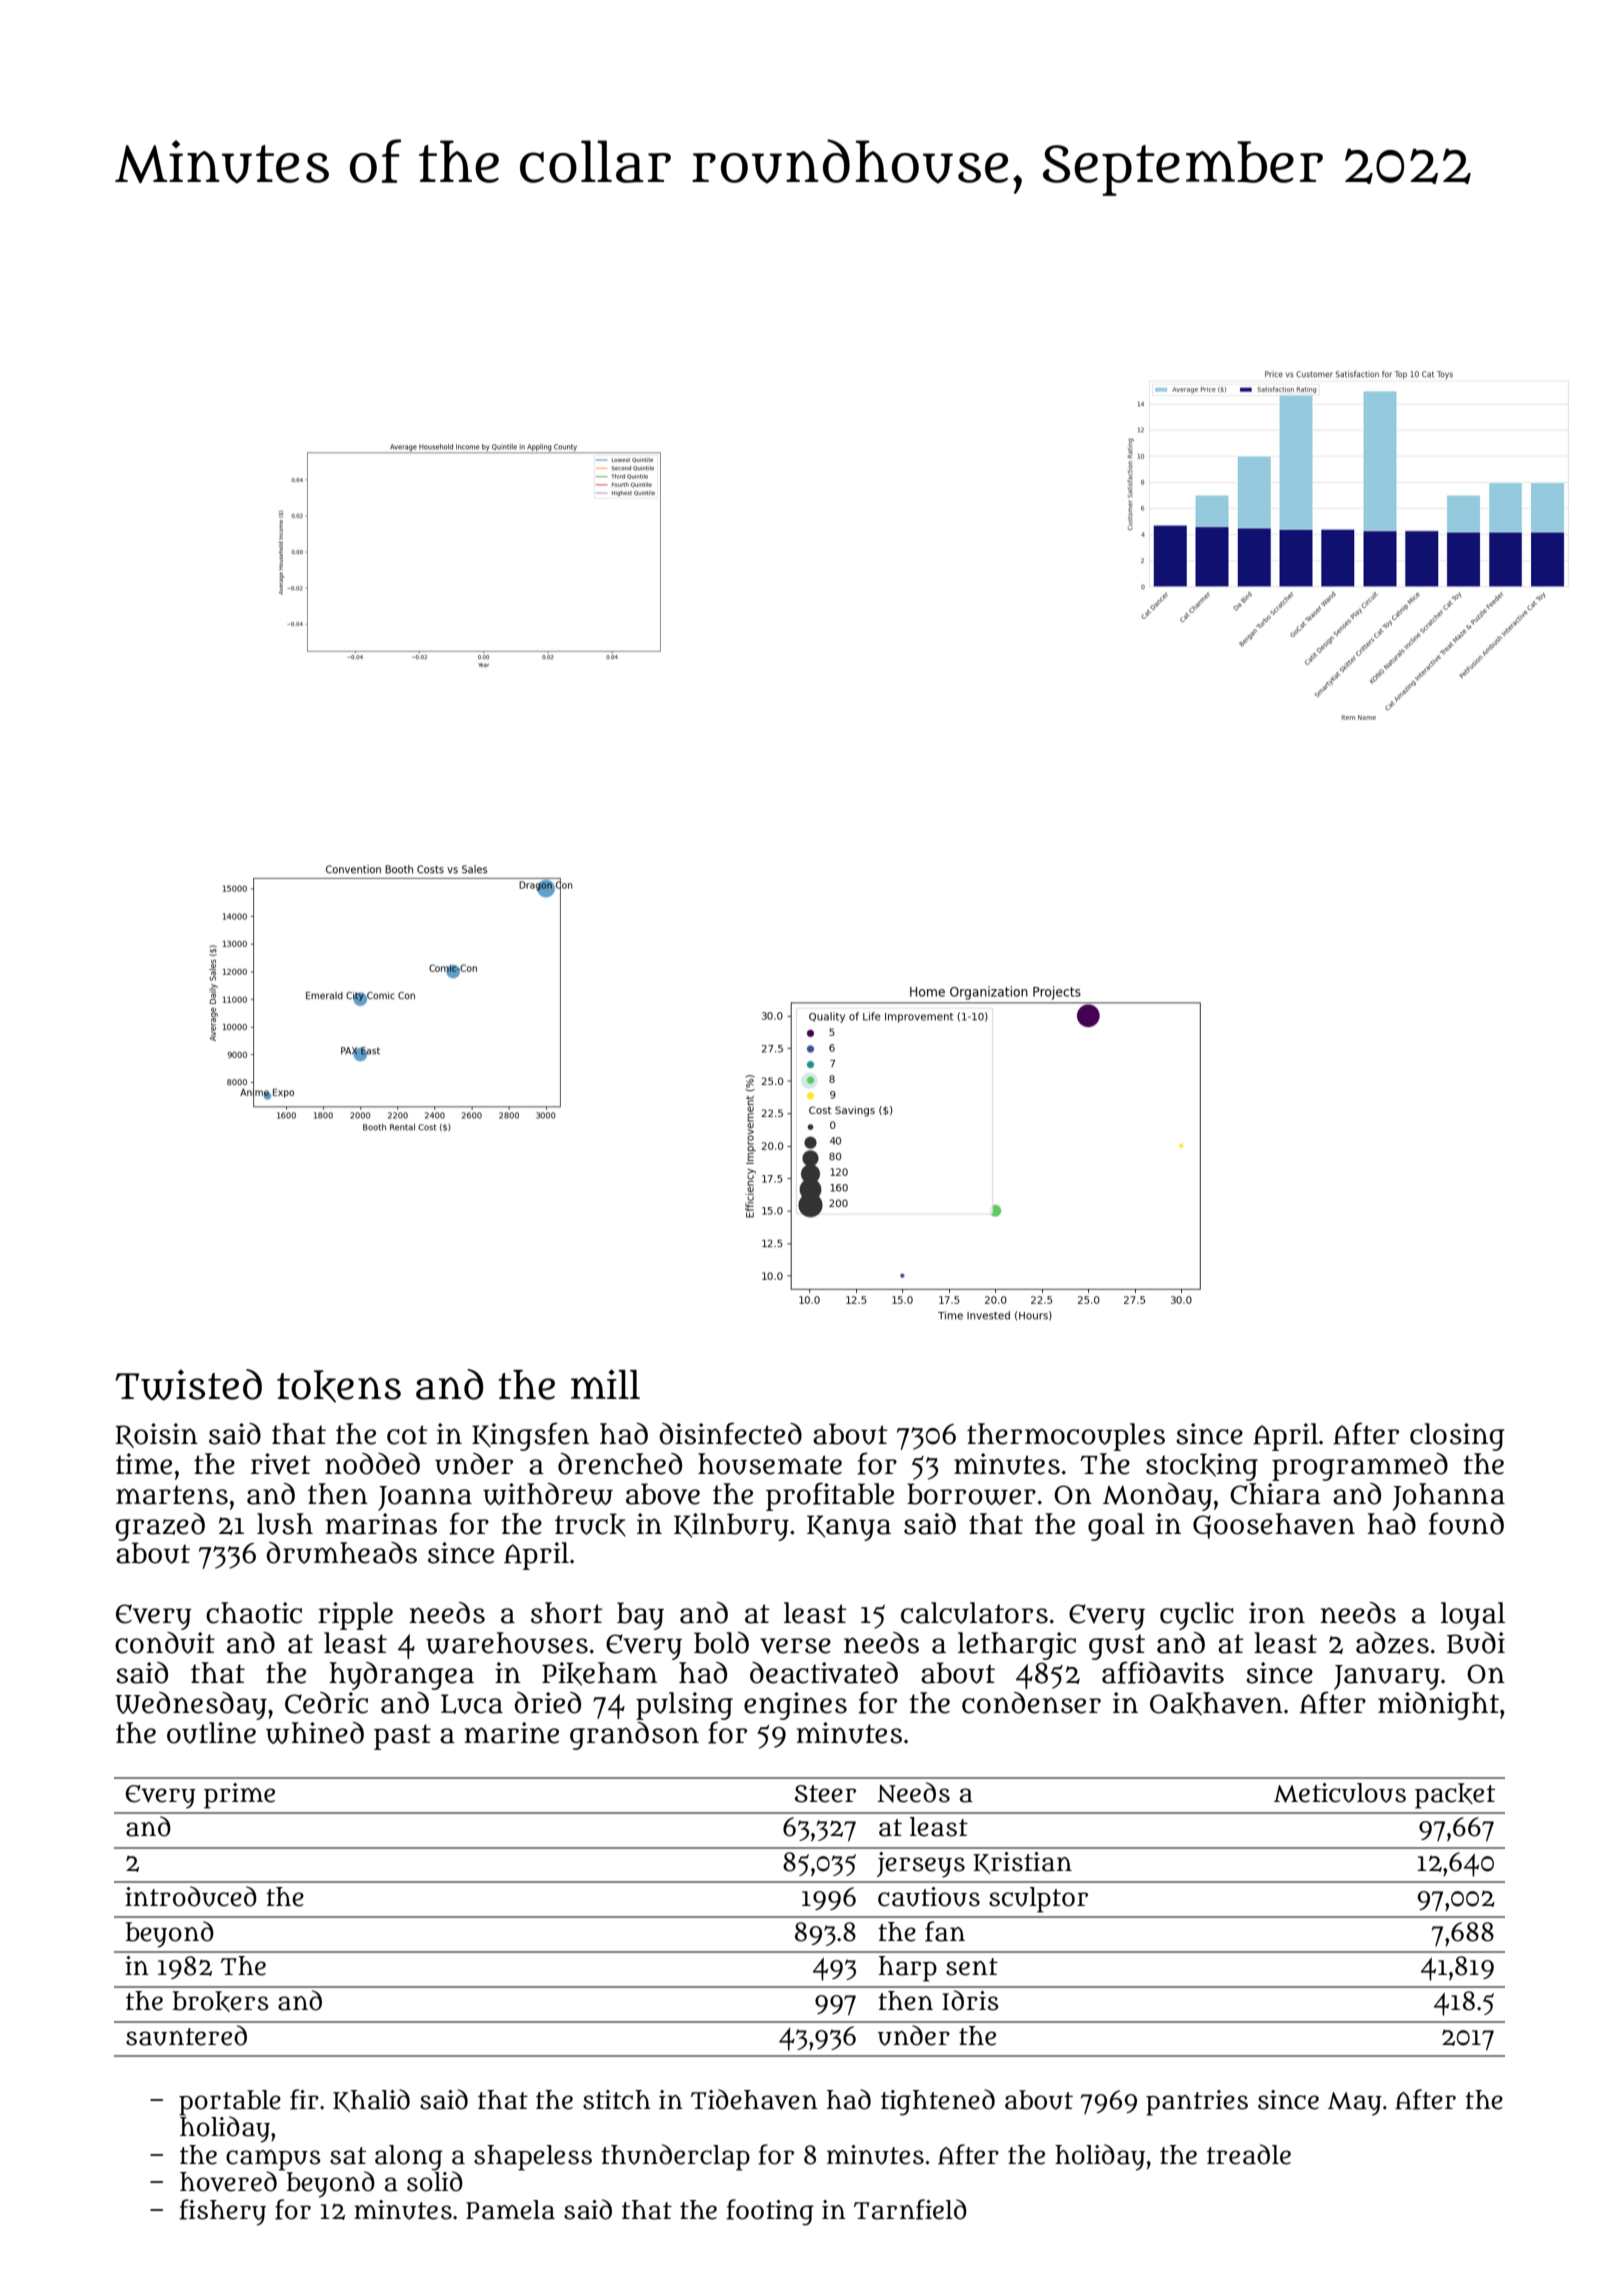 The width and height of the screenshot is (1620, 2292). What do you see at coordinates (1360, 1467) in the screenshot?
I see `programmed` at bounding box center [1360, 1467].
